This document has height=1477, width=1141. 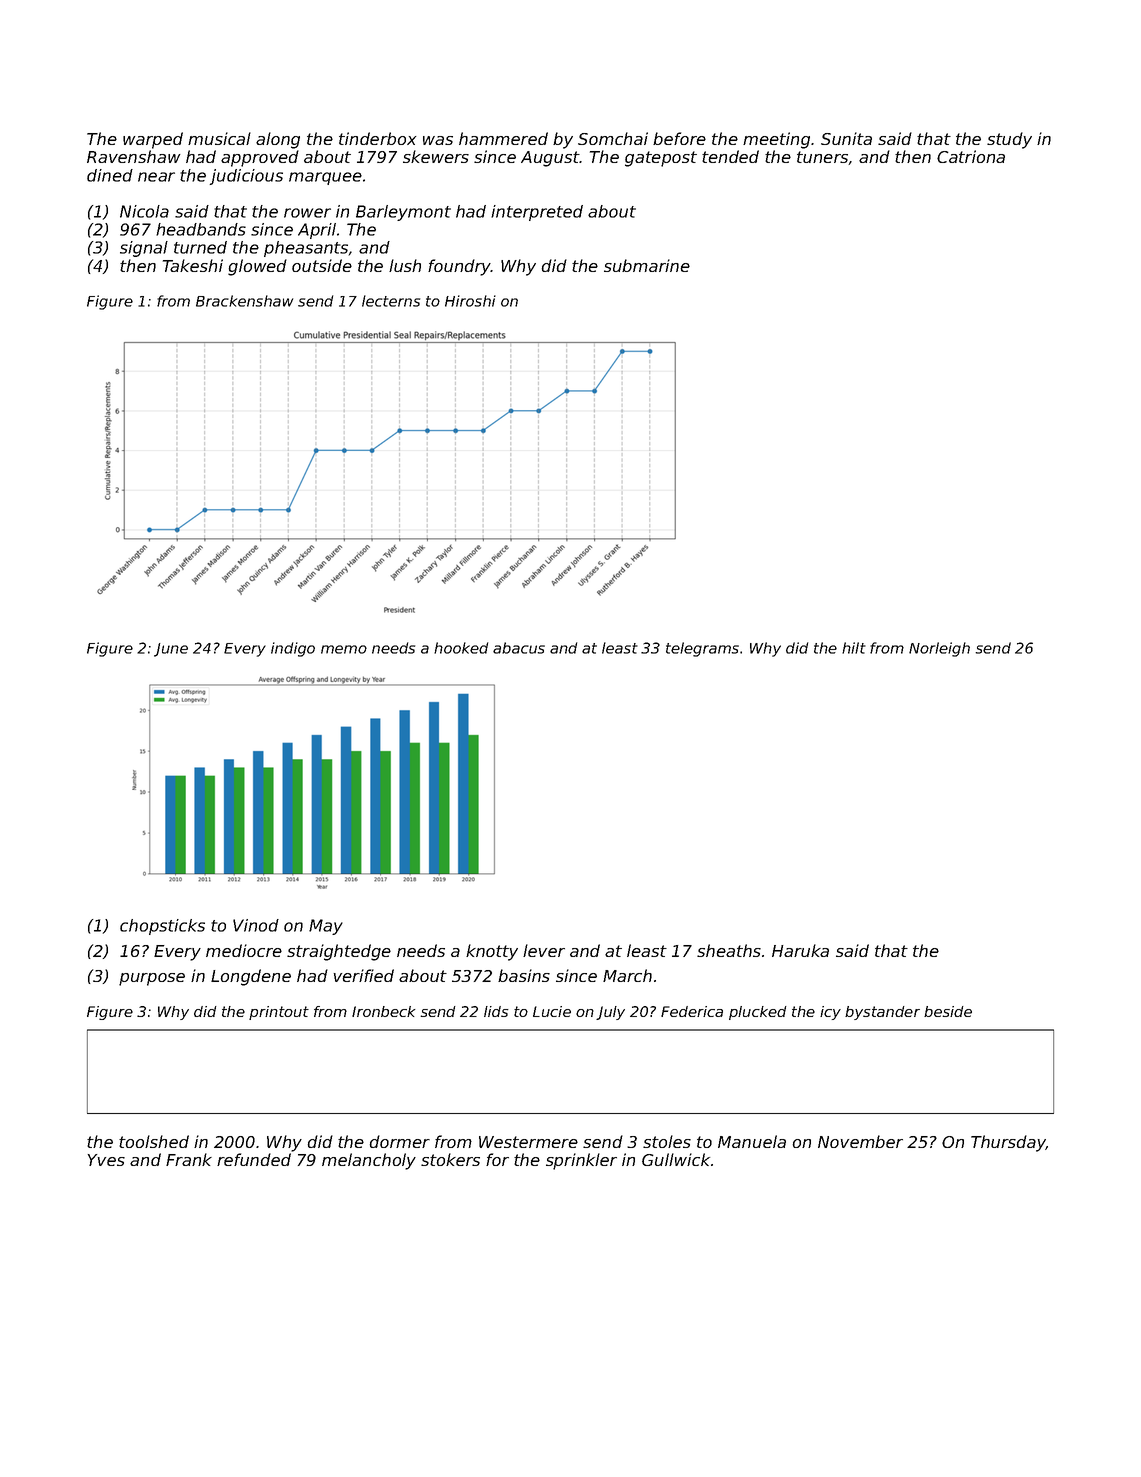 What do you see at coordinates (293, 649) in the document?
I see `indigo` at bounding box center [293, 649].
